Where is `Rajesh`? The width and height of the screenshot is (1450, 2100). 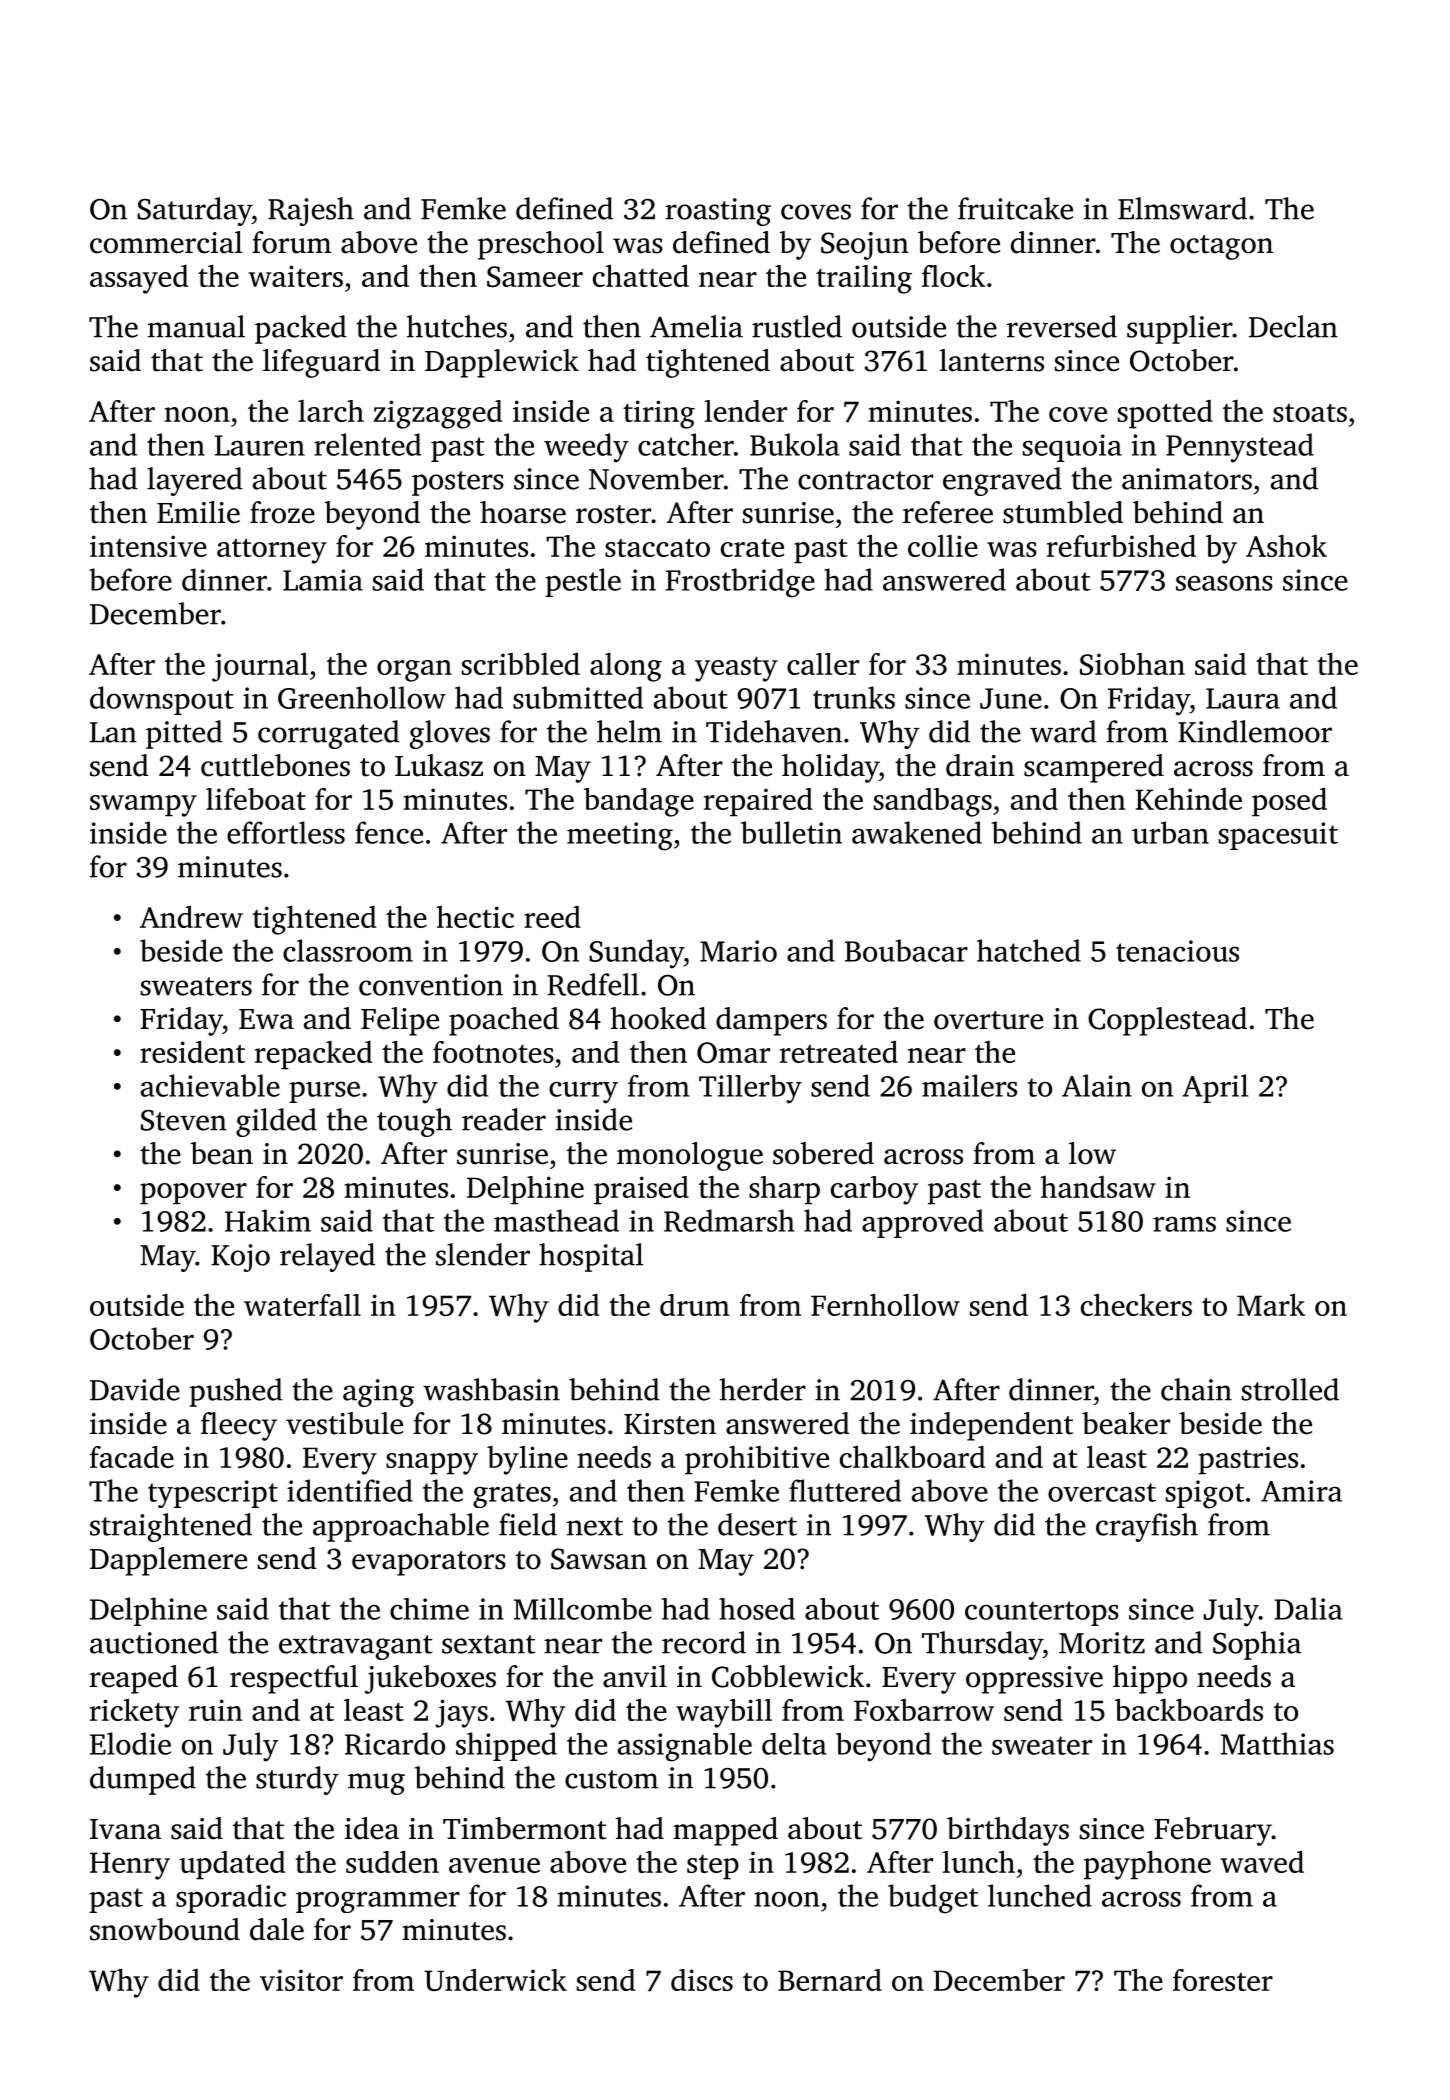
Rajesh is located at coordinates (311, 211).
